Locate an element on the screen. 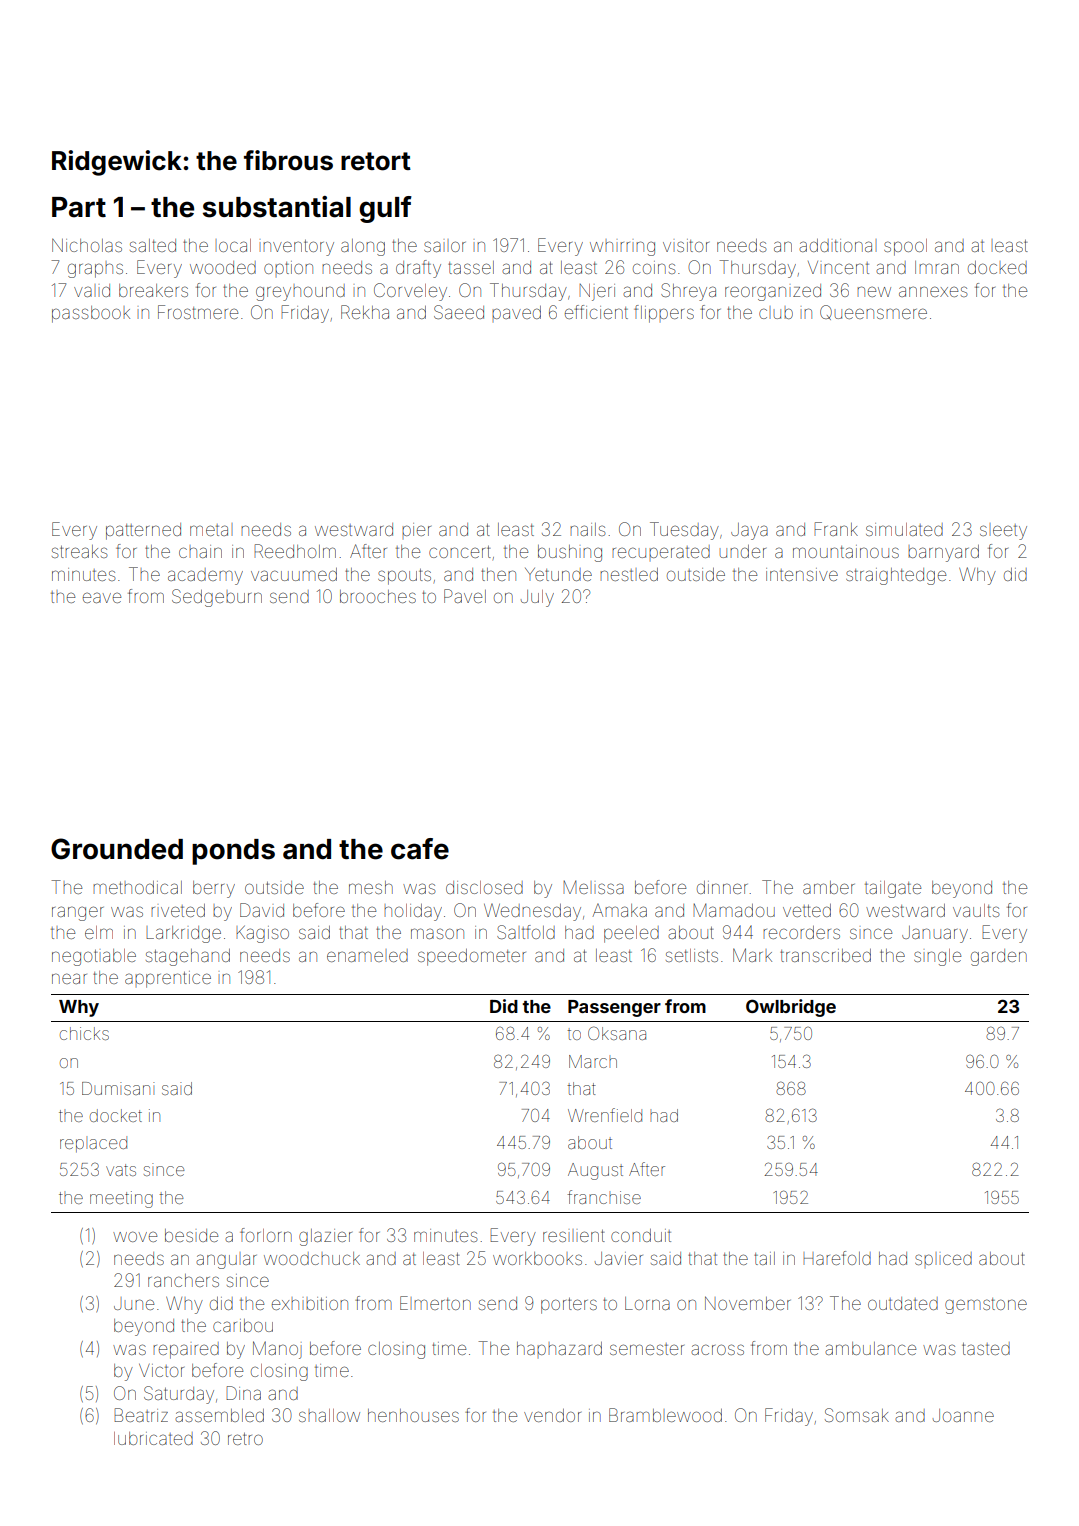 This screenshot has height=1526, width=1079. Somsak is located at coordinates (857, 1415).
